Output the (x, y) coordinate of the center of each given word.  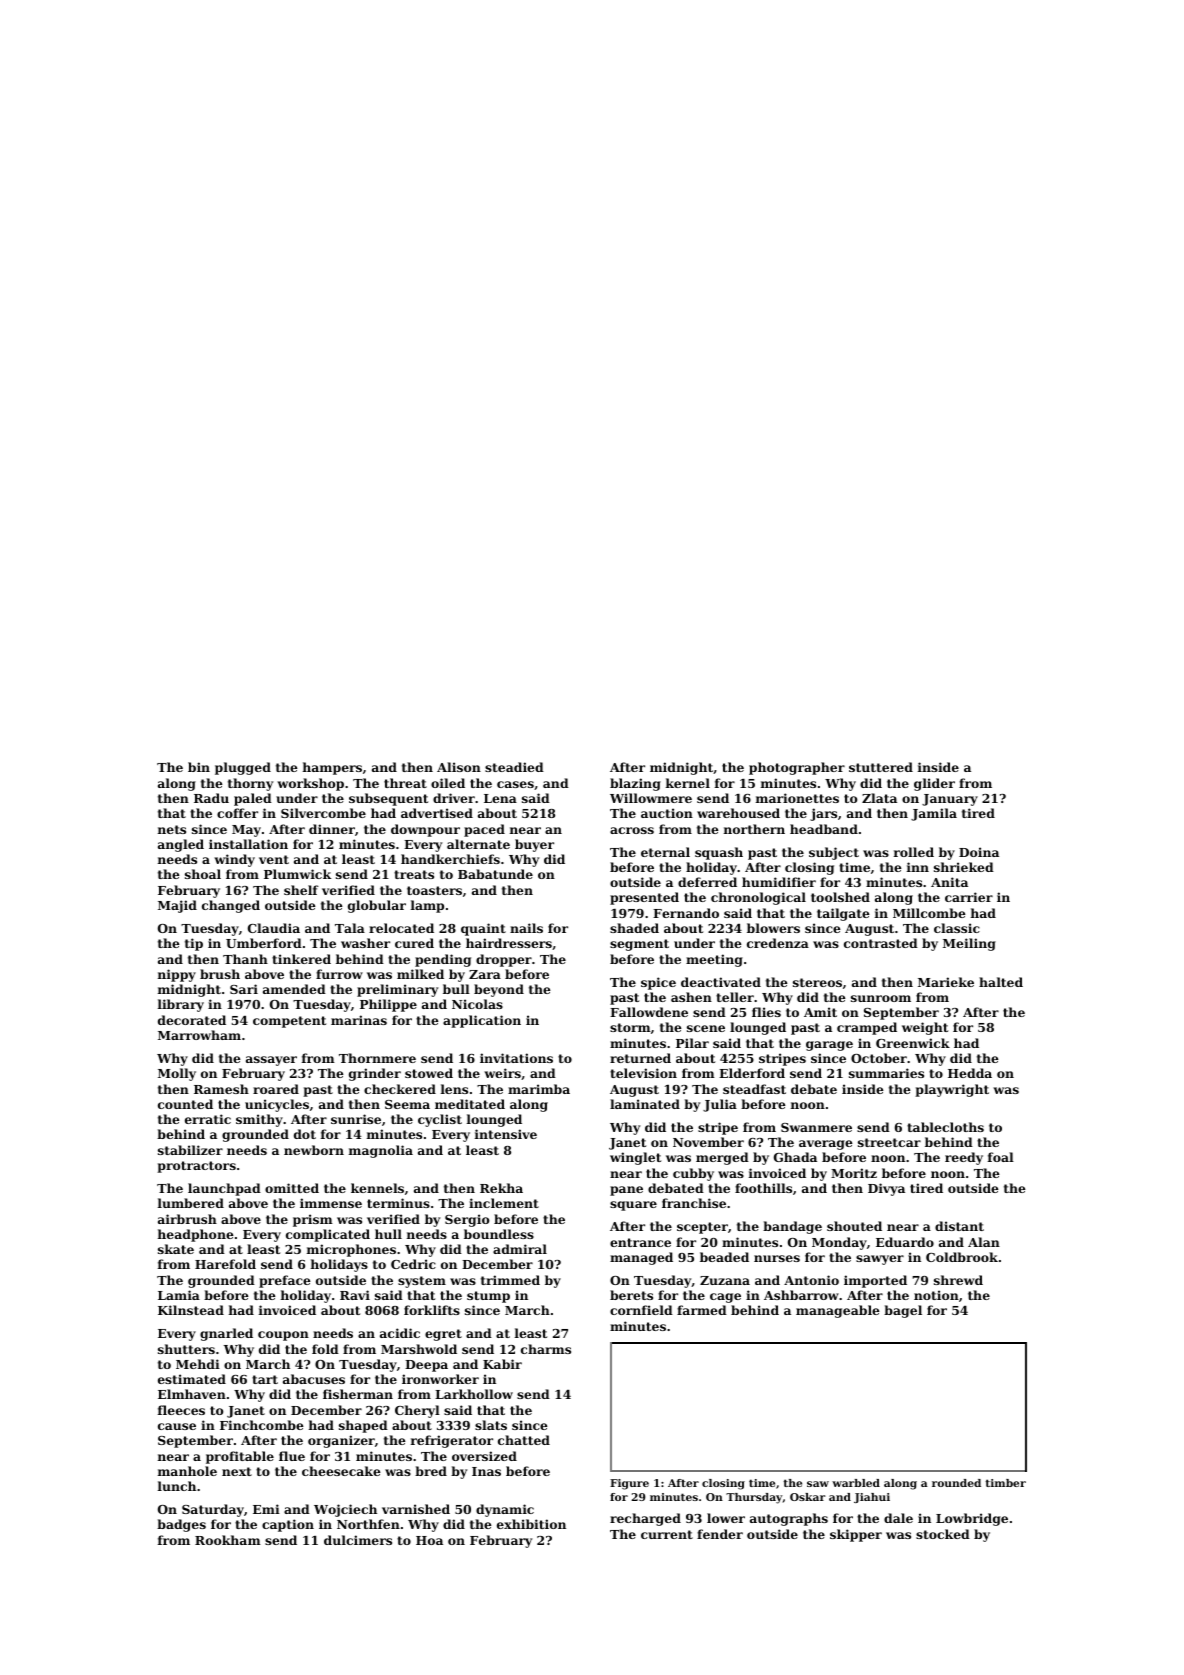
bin (199, 767)
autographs (789, 1519)
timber (1005, 1483)
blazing (635, 784)
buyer (534, 845)
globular (377, 906)
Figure (629, 1484)
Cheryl (417, 1411)
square (633, 1206)
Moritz (854, 1173)
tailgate (843, 914)
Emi (266, 1509)
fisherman (358, 1394)
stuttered (881, 767)
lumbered (191, 1203)
